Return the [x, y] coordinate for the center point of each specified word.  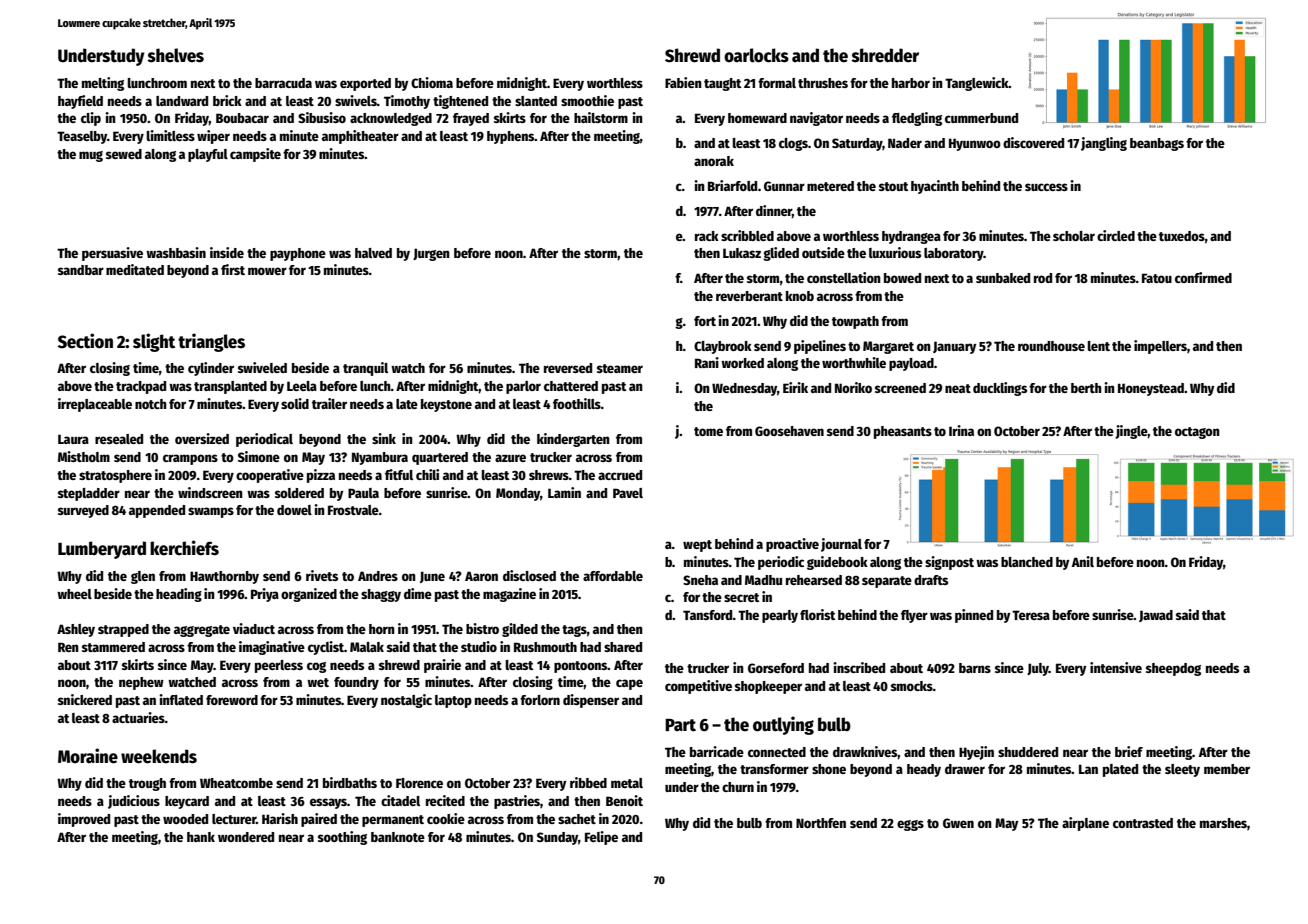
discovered [1033, 142]
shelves [176, 55]
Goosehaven [789, 431]
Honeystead [1151, 389]
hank [201, 837]
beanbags [1157, 144]
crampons [190, 459]
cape [629, 684]
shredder [885, 55]
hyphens [511, 137]
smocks [912, 686]
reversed [568, 368]
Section [85, 341]
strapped [123, 630]
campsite [255, 155]
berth [1086, 388]
